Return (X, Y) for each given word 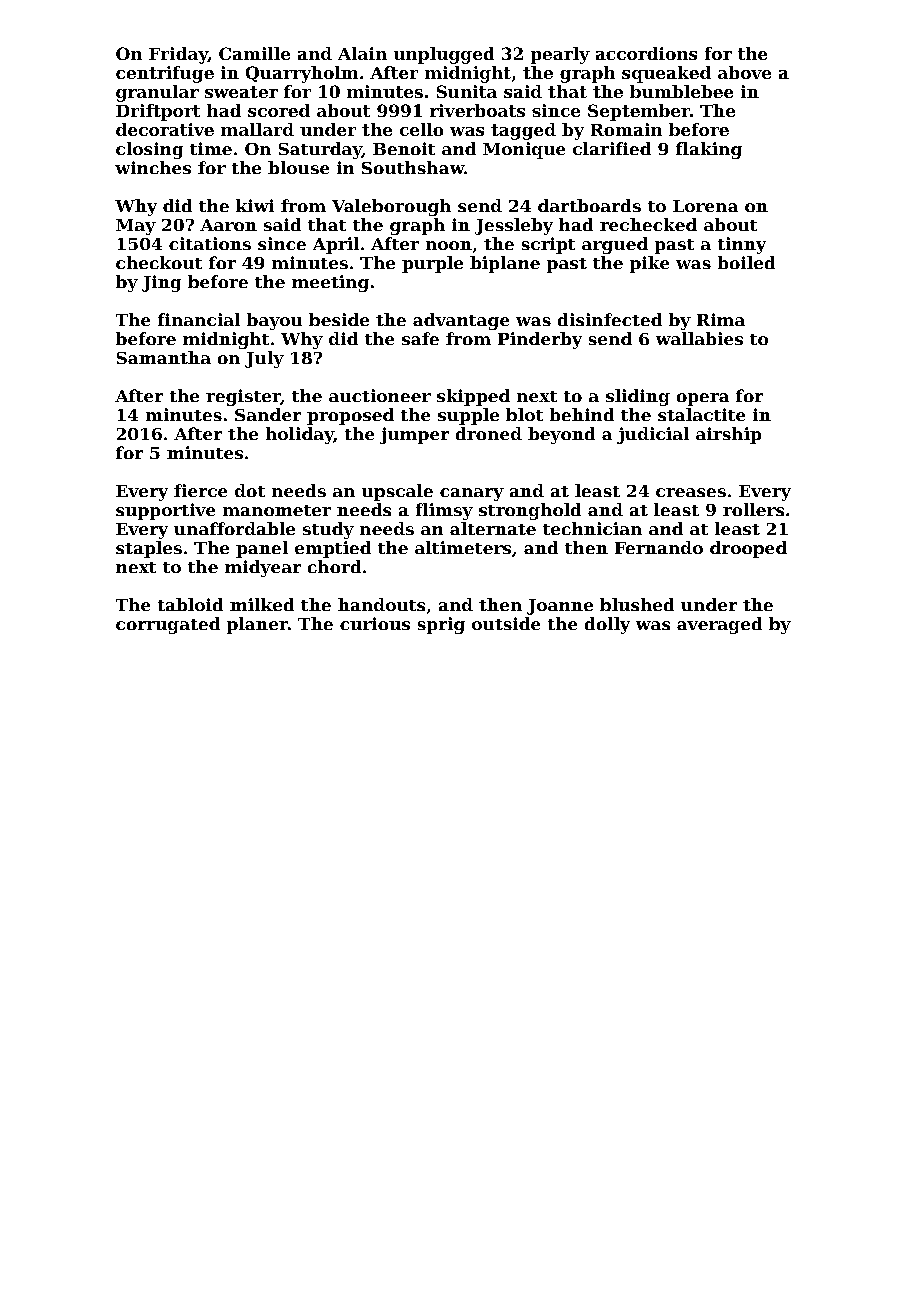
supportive (165, 511)
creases (691, 492)
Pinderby (540, 340)
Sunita (467, 91)
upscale (397, 492)
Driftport (158, 112)
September (639, 112)
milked (262, 604)
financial (199, 319)
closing (149, 150)
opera (703, 399)
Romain (626, 129)
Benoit (404, 148)
